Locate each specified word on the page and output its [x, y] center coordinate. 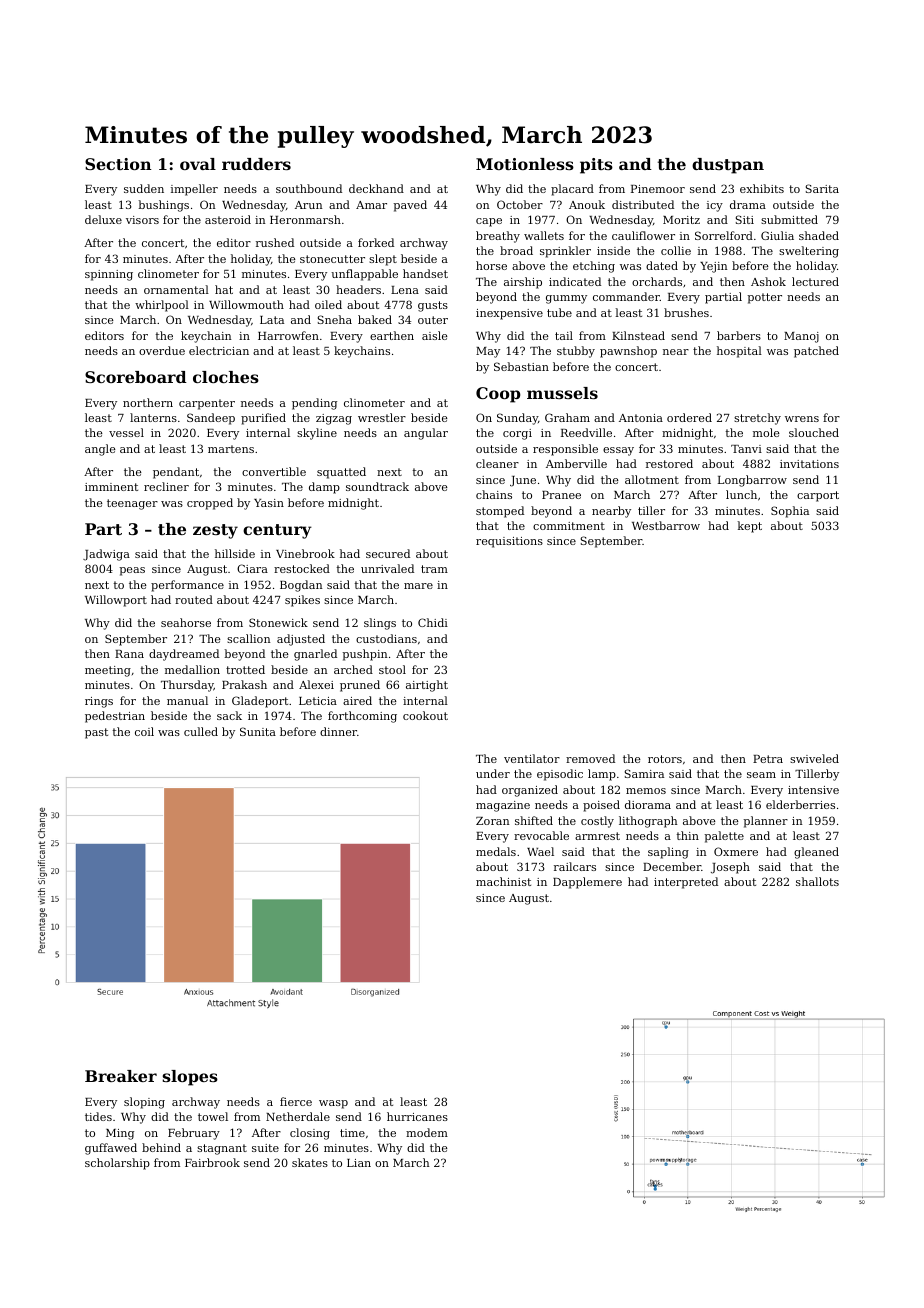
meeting [108, 671]
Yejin [714, 267]
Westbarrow [666, 525]
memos [646, 791]
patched [816, 352]
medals [496, 851]
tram [434, 569]
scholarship [117, 1164]
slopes [190, 1078]
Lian [359, 1163]
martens [231, 449]
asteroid [228, 219]
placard [572, 190]
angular [426, 434]
